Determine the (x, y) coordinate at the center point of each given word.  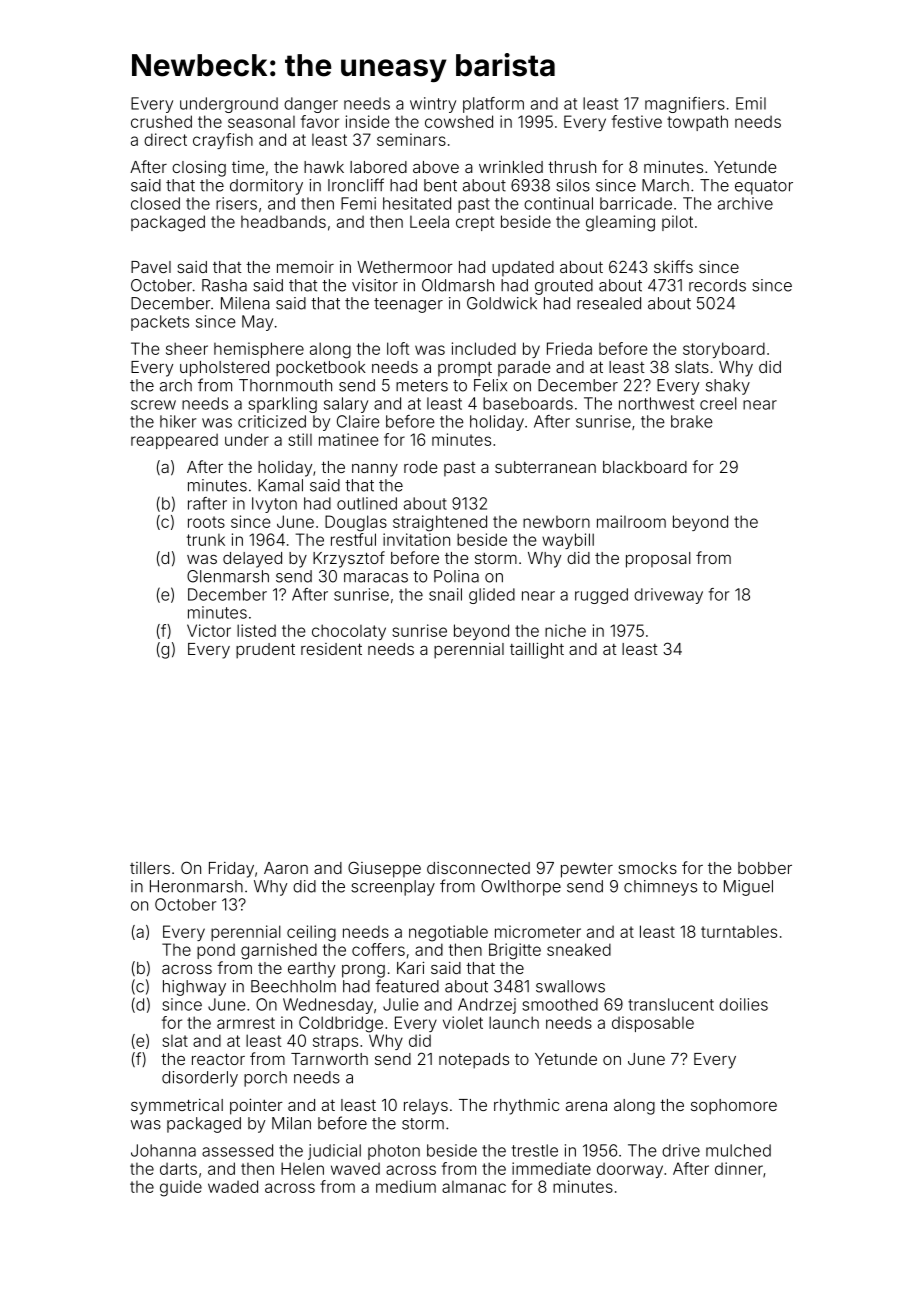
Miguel (748, 888)
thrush (572, 167)
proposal (658, 560)
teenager (408, 305)
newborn (556, 522)
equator (764, 187)
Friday (231, 870)
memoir (305, 267)
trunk (206, 540)
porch (265, 1079)
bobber (765, 868)
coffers (378, 949)
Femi (358, 203)
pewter (587, 870)
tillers (150, 868)
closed (155, 203)
